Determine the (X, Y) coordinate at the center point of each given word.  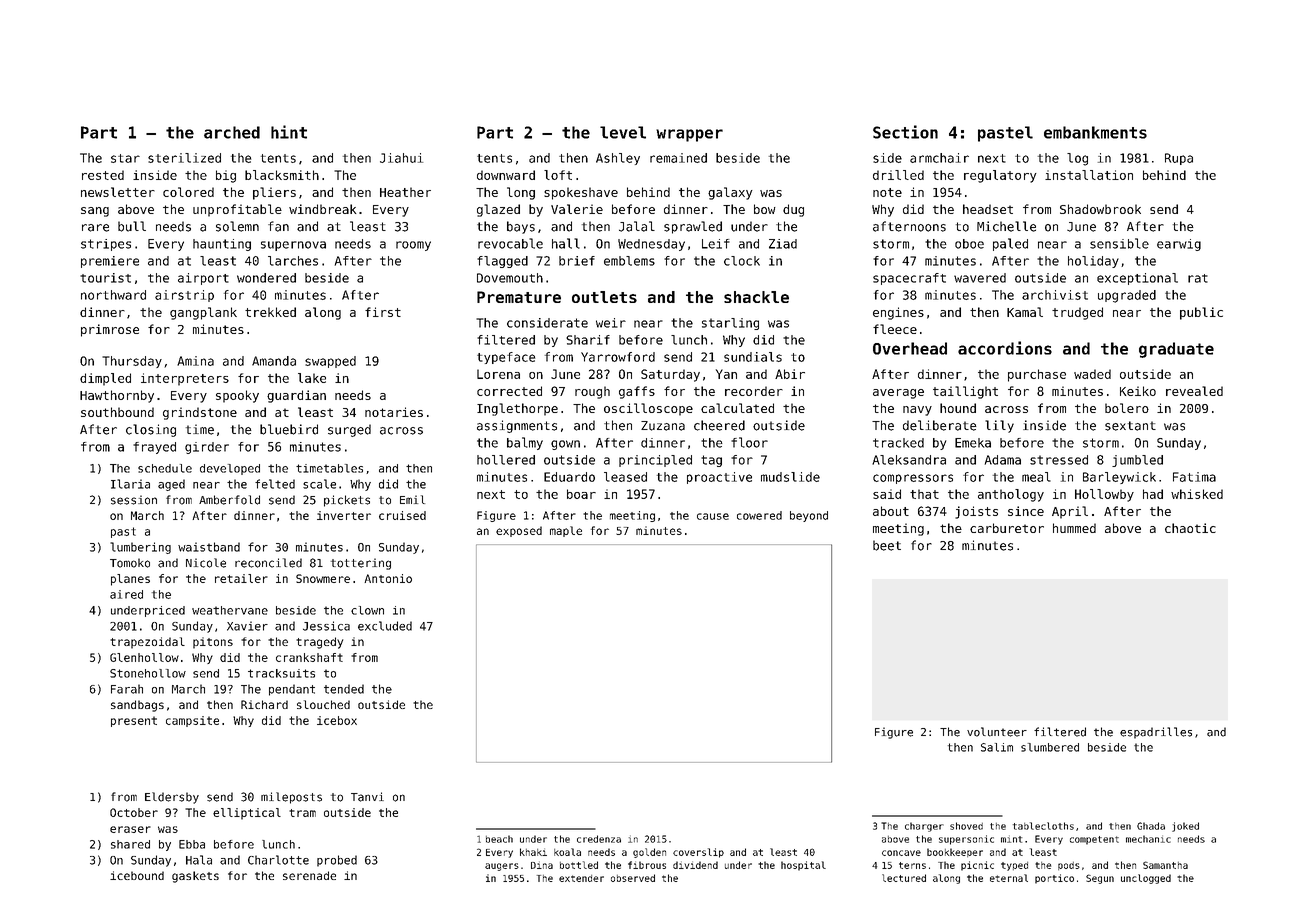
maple (566, 531)
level (623, 132)
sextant (1130, 426)
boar (581, 494)
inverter (344, 515)
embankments (1095, 132)
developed (230, 469)
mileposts (291, 798)
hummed (1074, 528)
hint (289, 132)
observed (633, 878)
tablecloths (1043, 826)
